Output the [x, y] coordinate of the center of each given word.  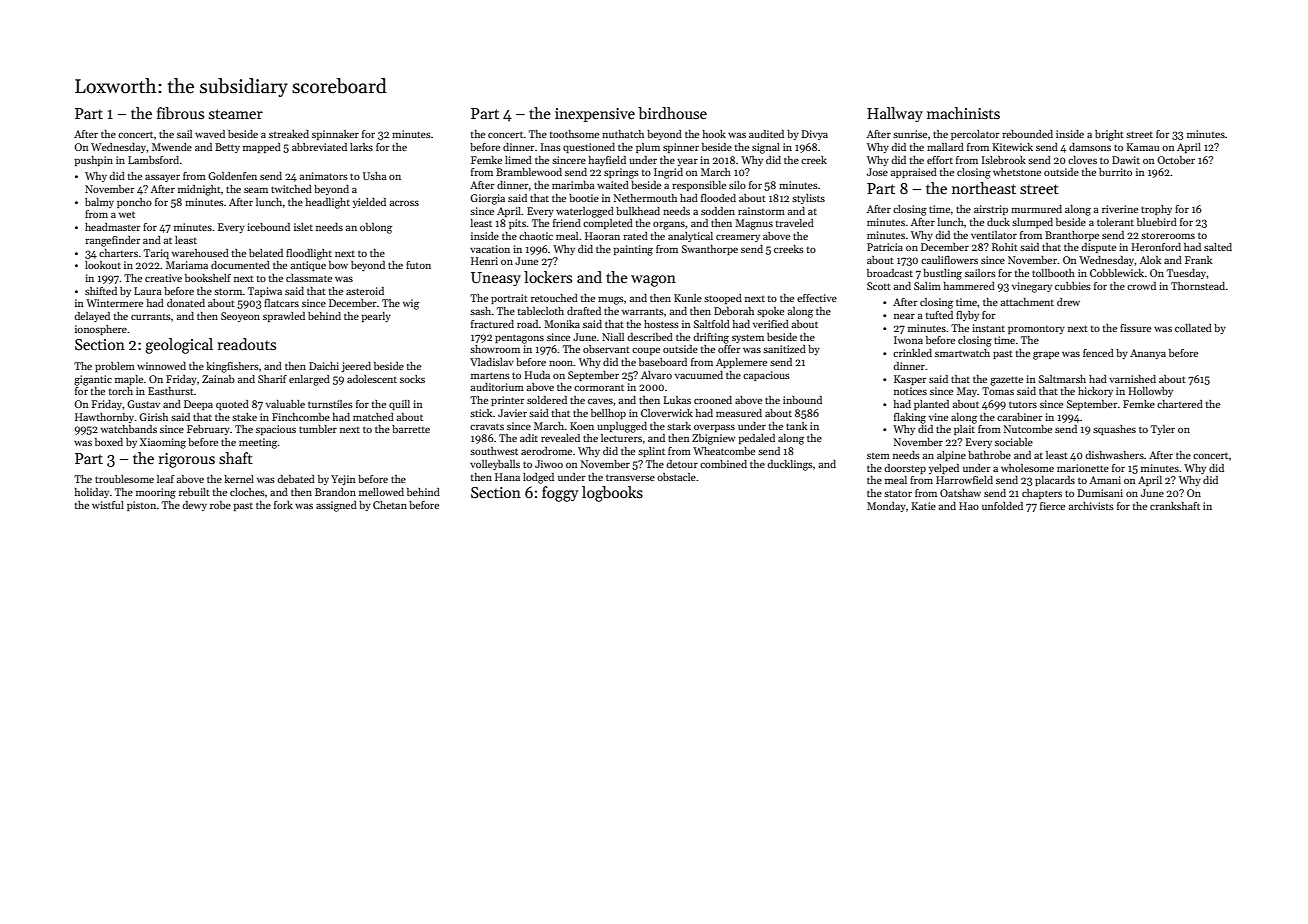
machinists [963, 113]
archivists [1091, 506]
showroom [495, 349]
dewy [194, 506]
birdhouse [672, 113]
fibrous [180, 113]
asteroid [365, 291]
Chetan [390, 505]
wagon [653, 281]
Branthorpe [1072, 236]
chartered [1180, 404]
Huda [537, 375]
